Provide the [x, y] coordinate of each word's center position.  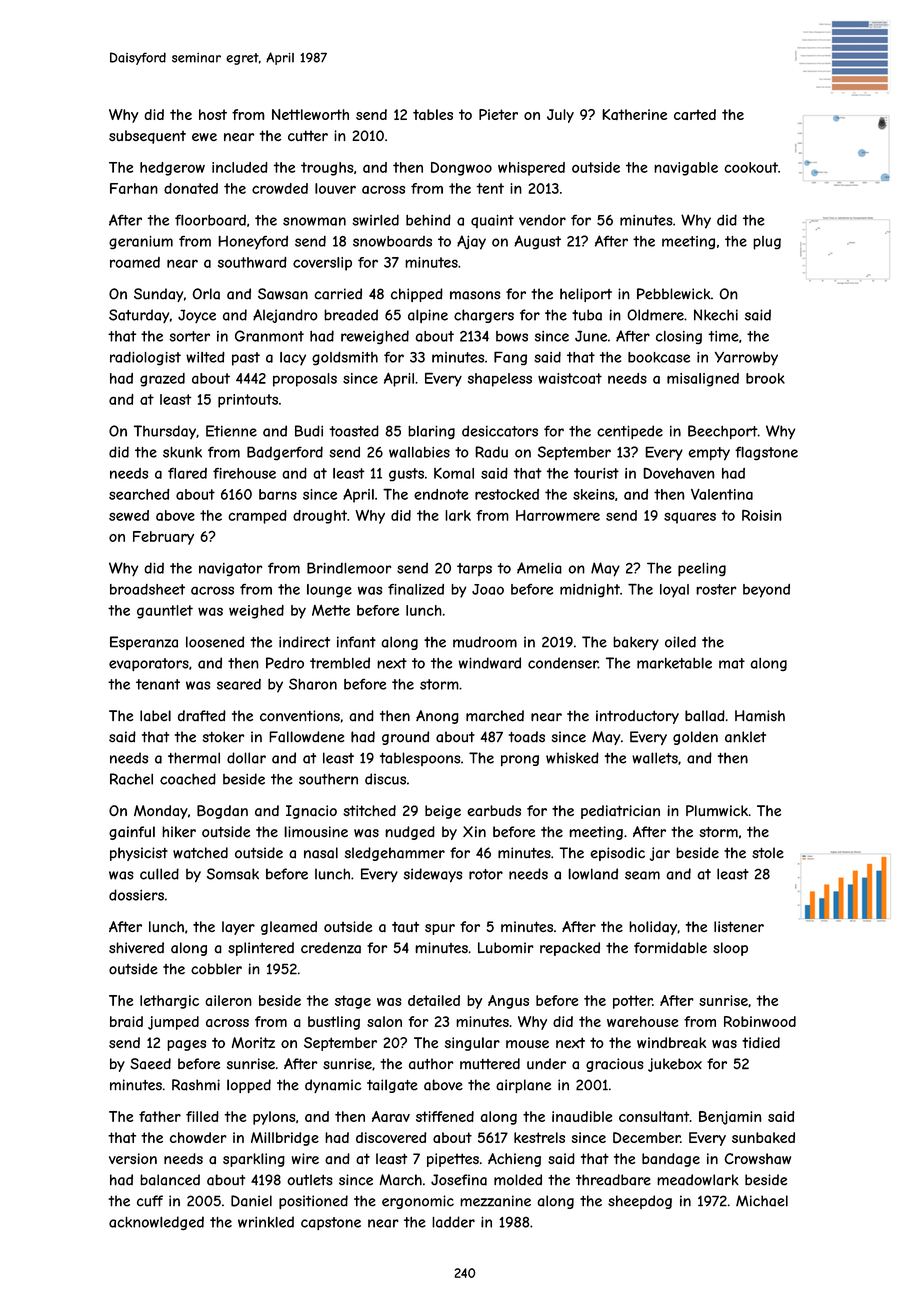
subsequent [147, 137]
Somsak [233, 874]
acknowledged [156, 1223]
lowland [593, 874]
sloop [730, 949]
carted [695, 114]
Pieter [498, 114]
